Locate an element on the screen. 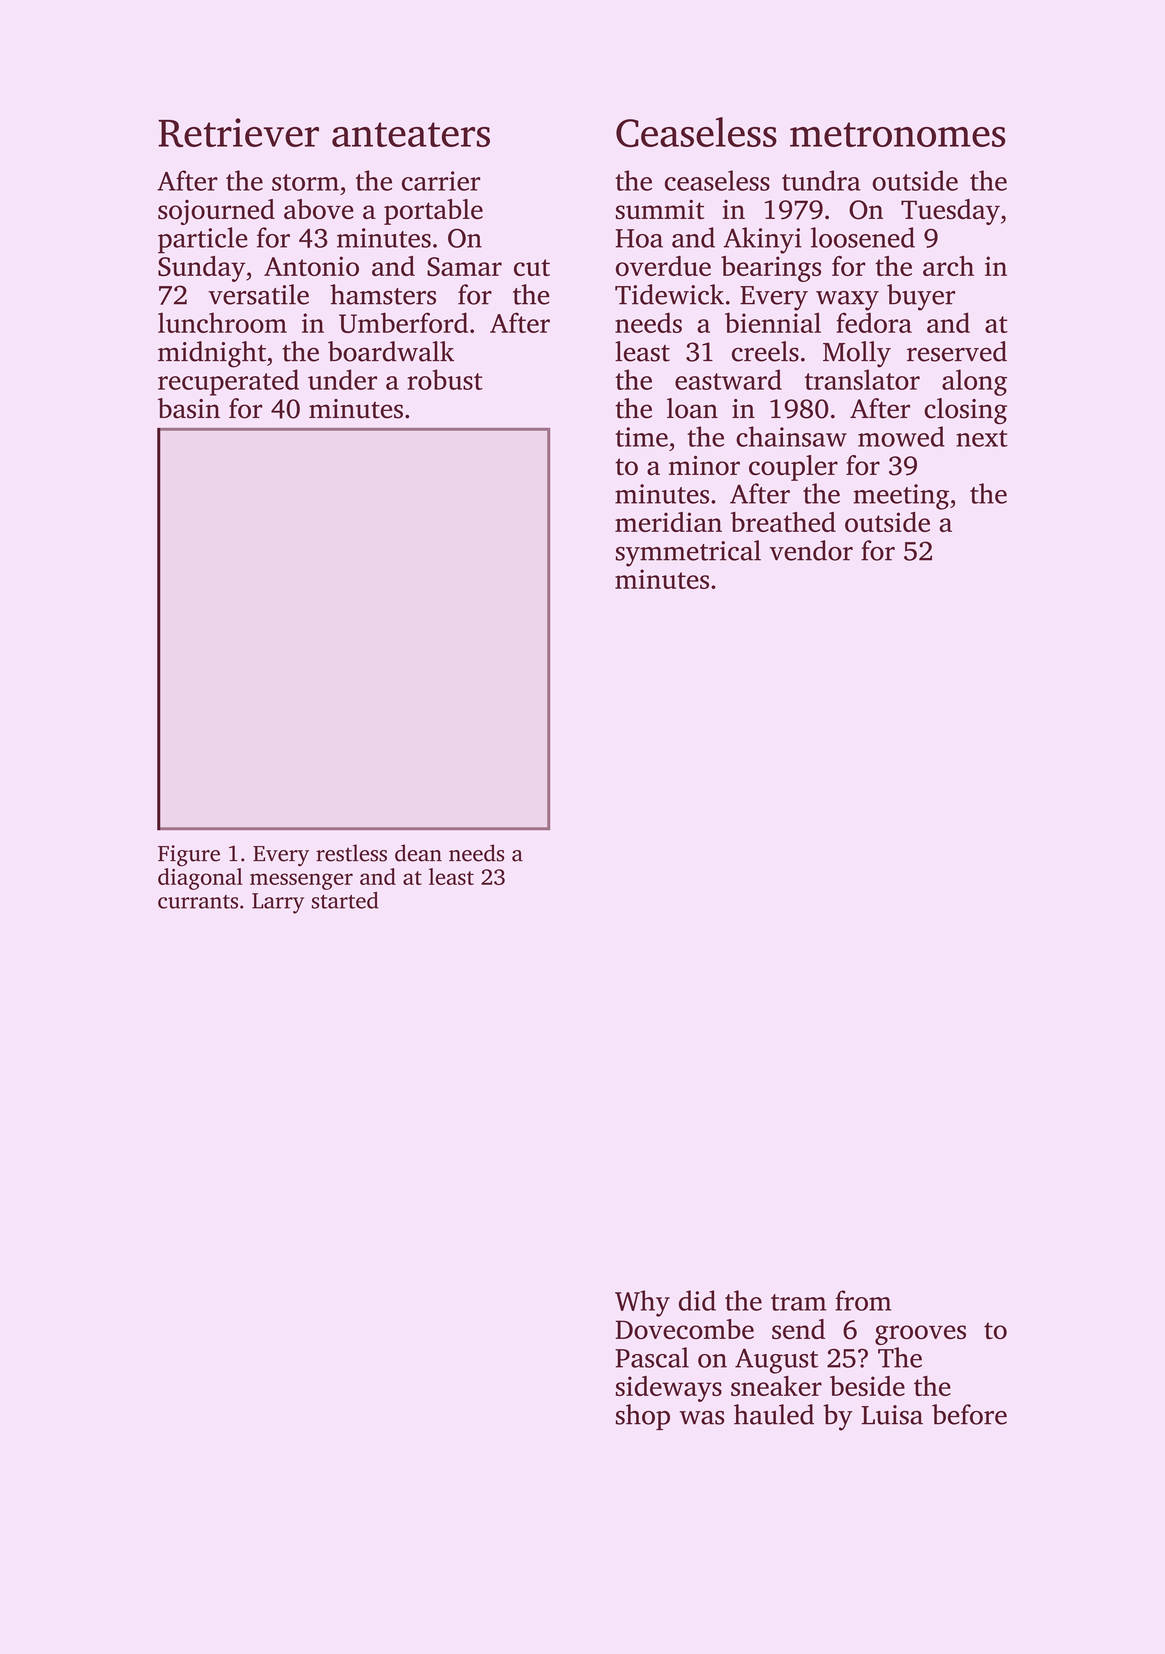  shop is located at coordinates (643, 1417).
